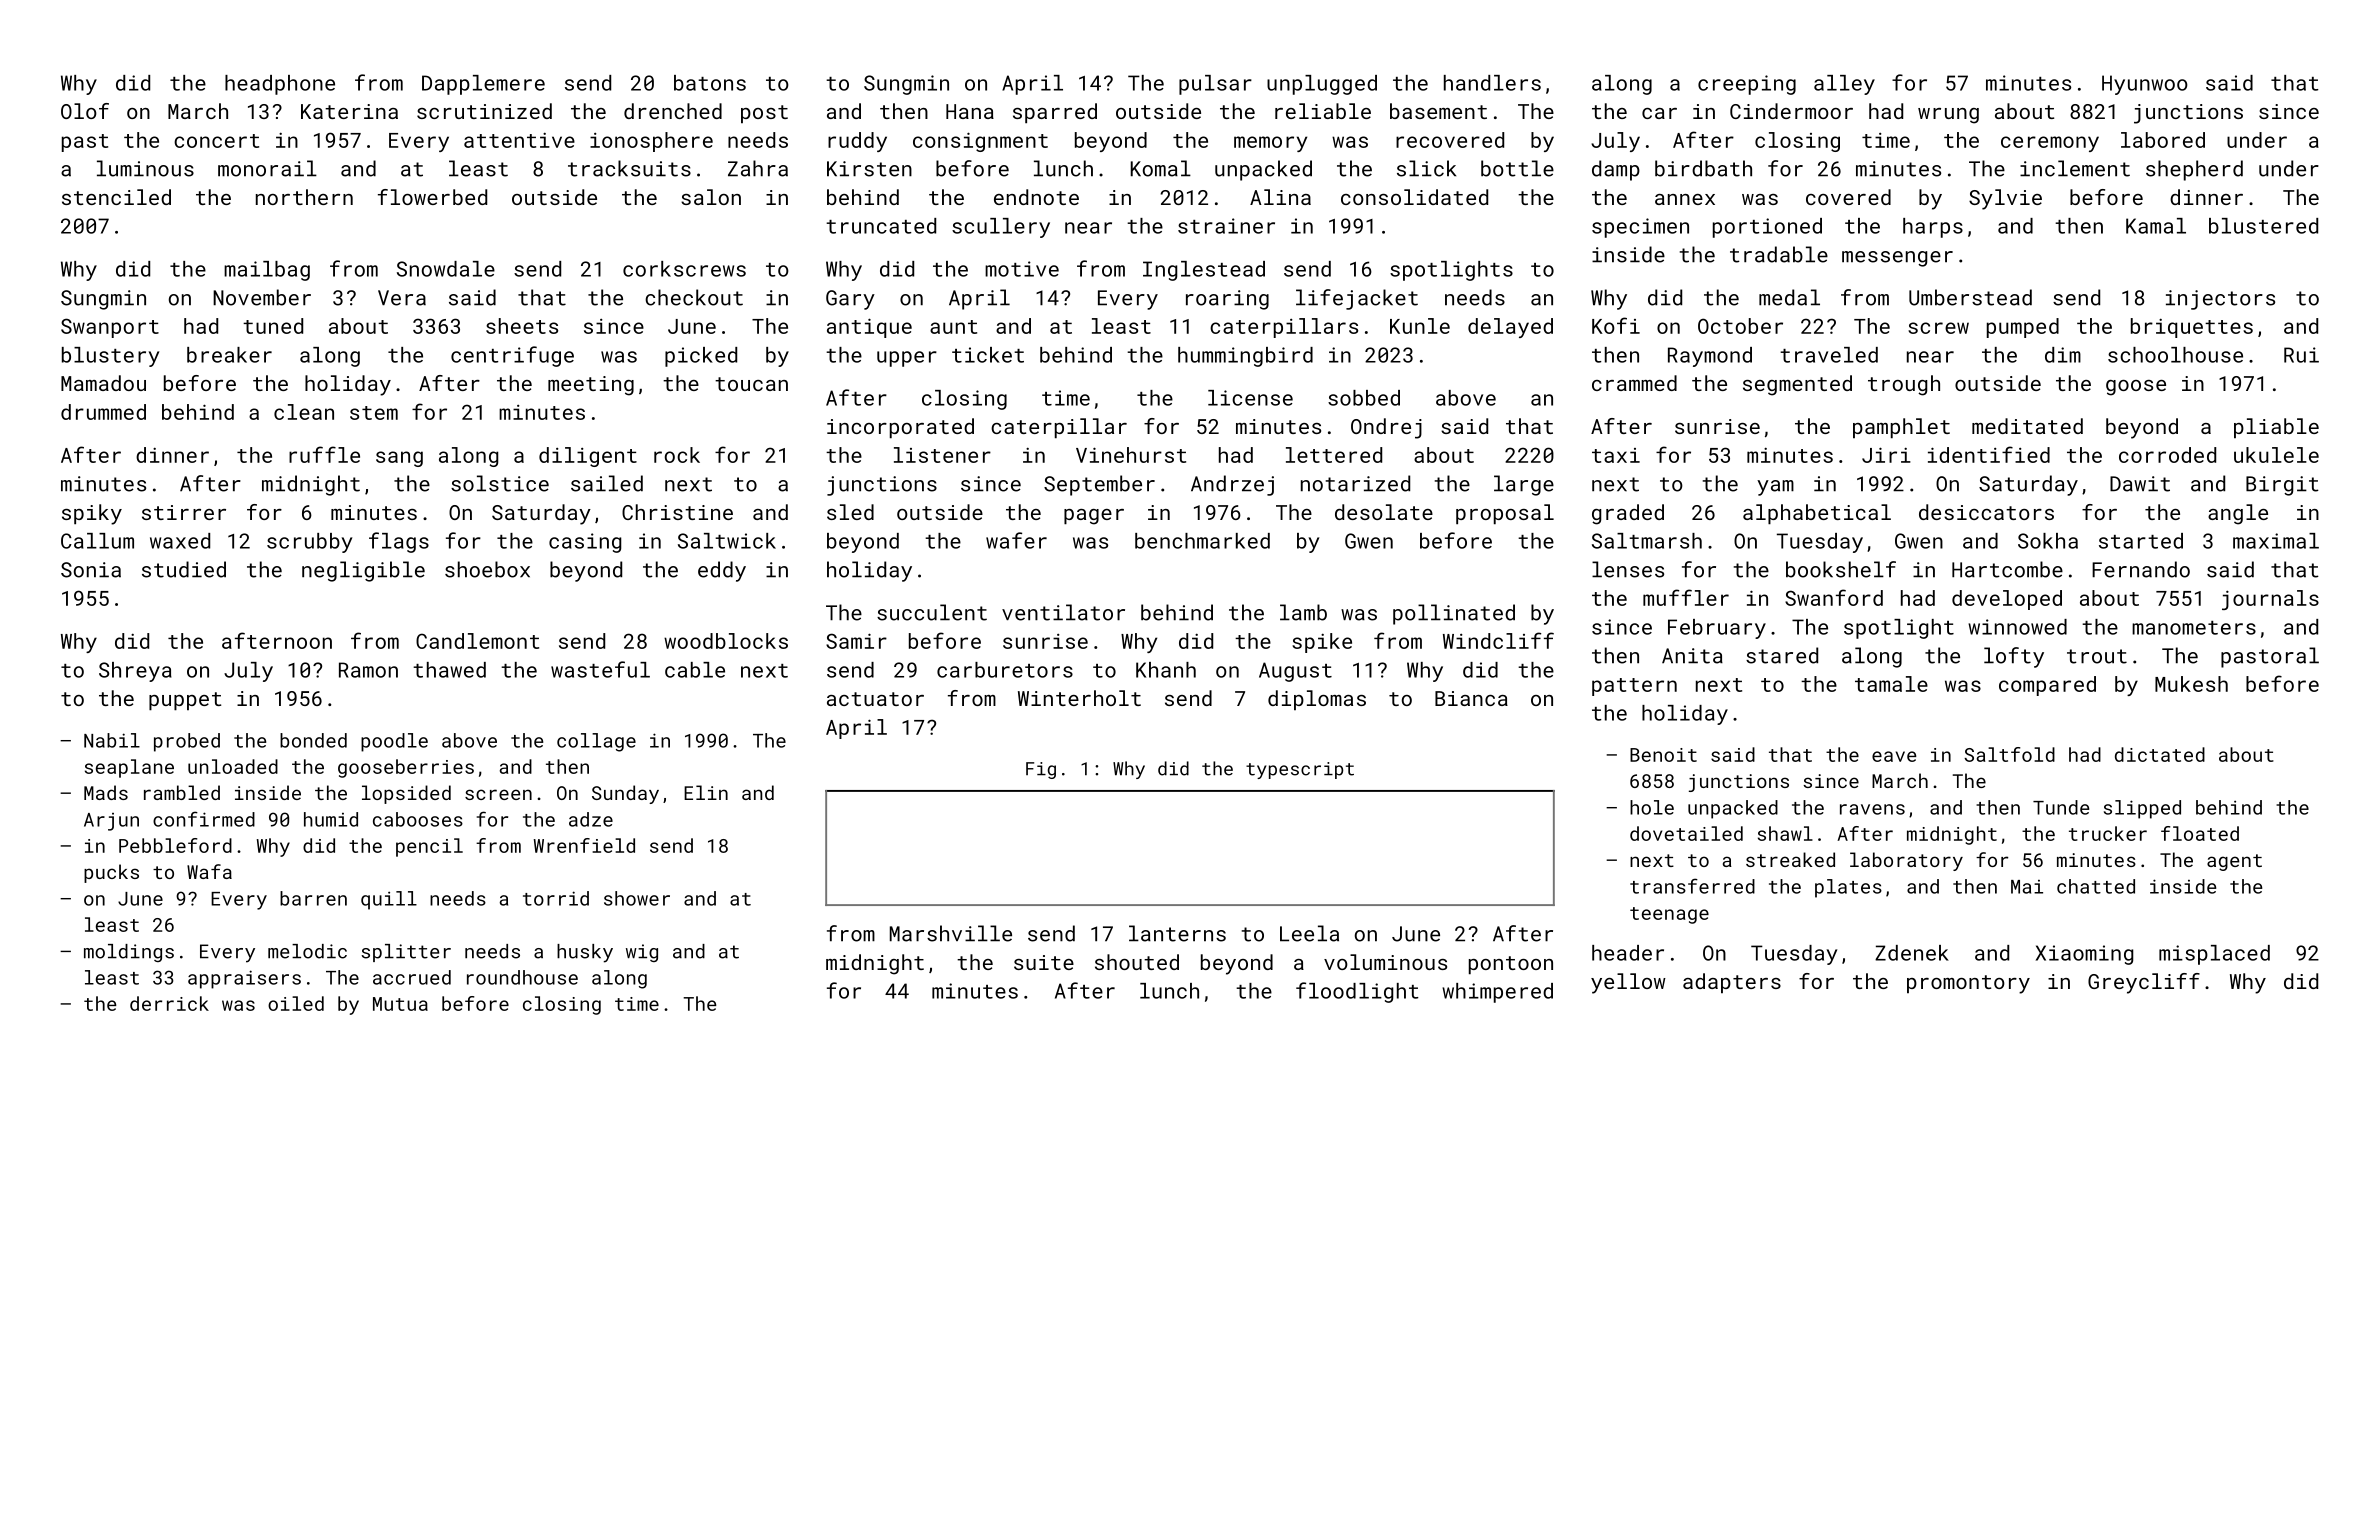 The height and width of the screenshot is (1540, 2380). What do you see at coordinates (951, 933) in the screenshot?
I see `Marshville` at bounding box center [951, 933].
